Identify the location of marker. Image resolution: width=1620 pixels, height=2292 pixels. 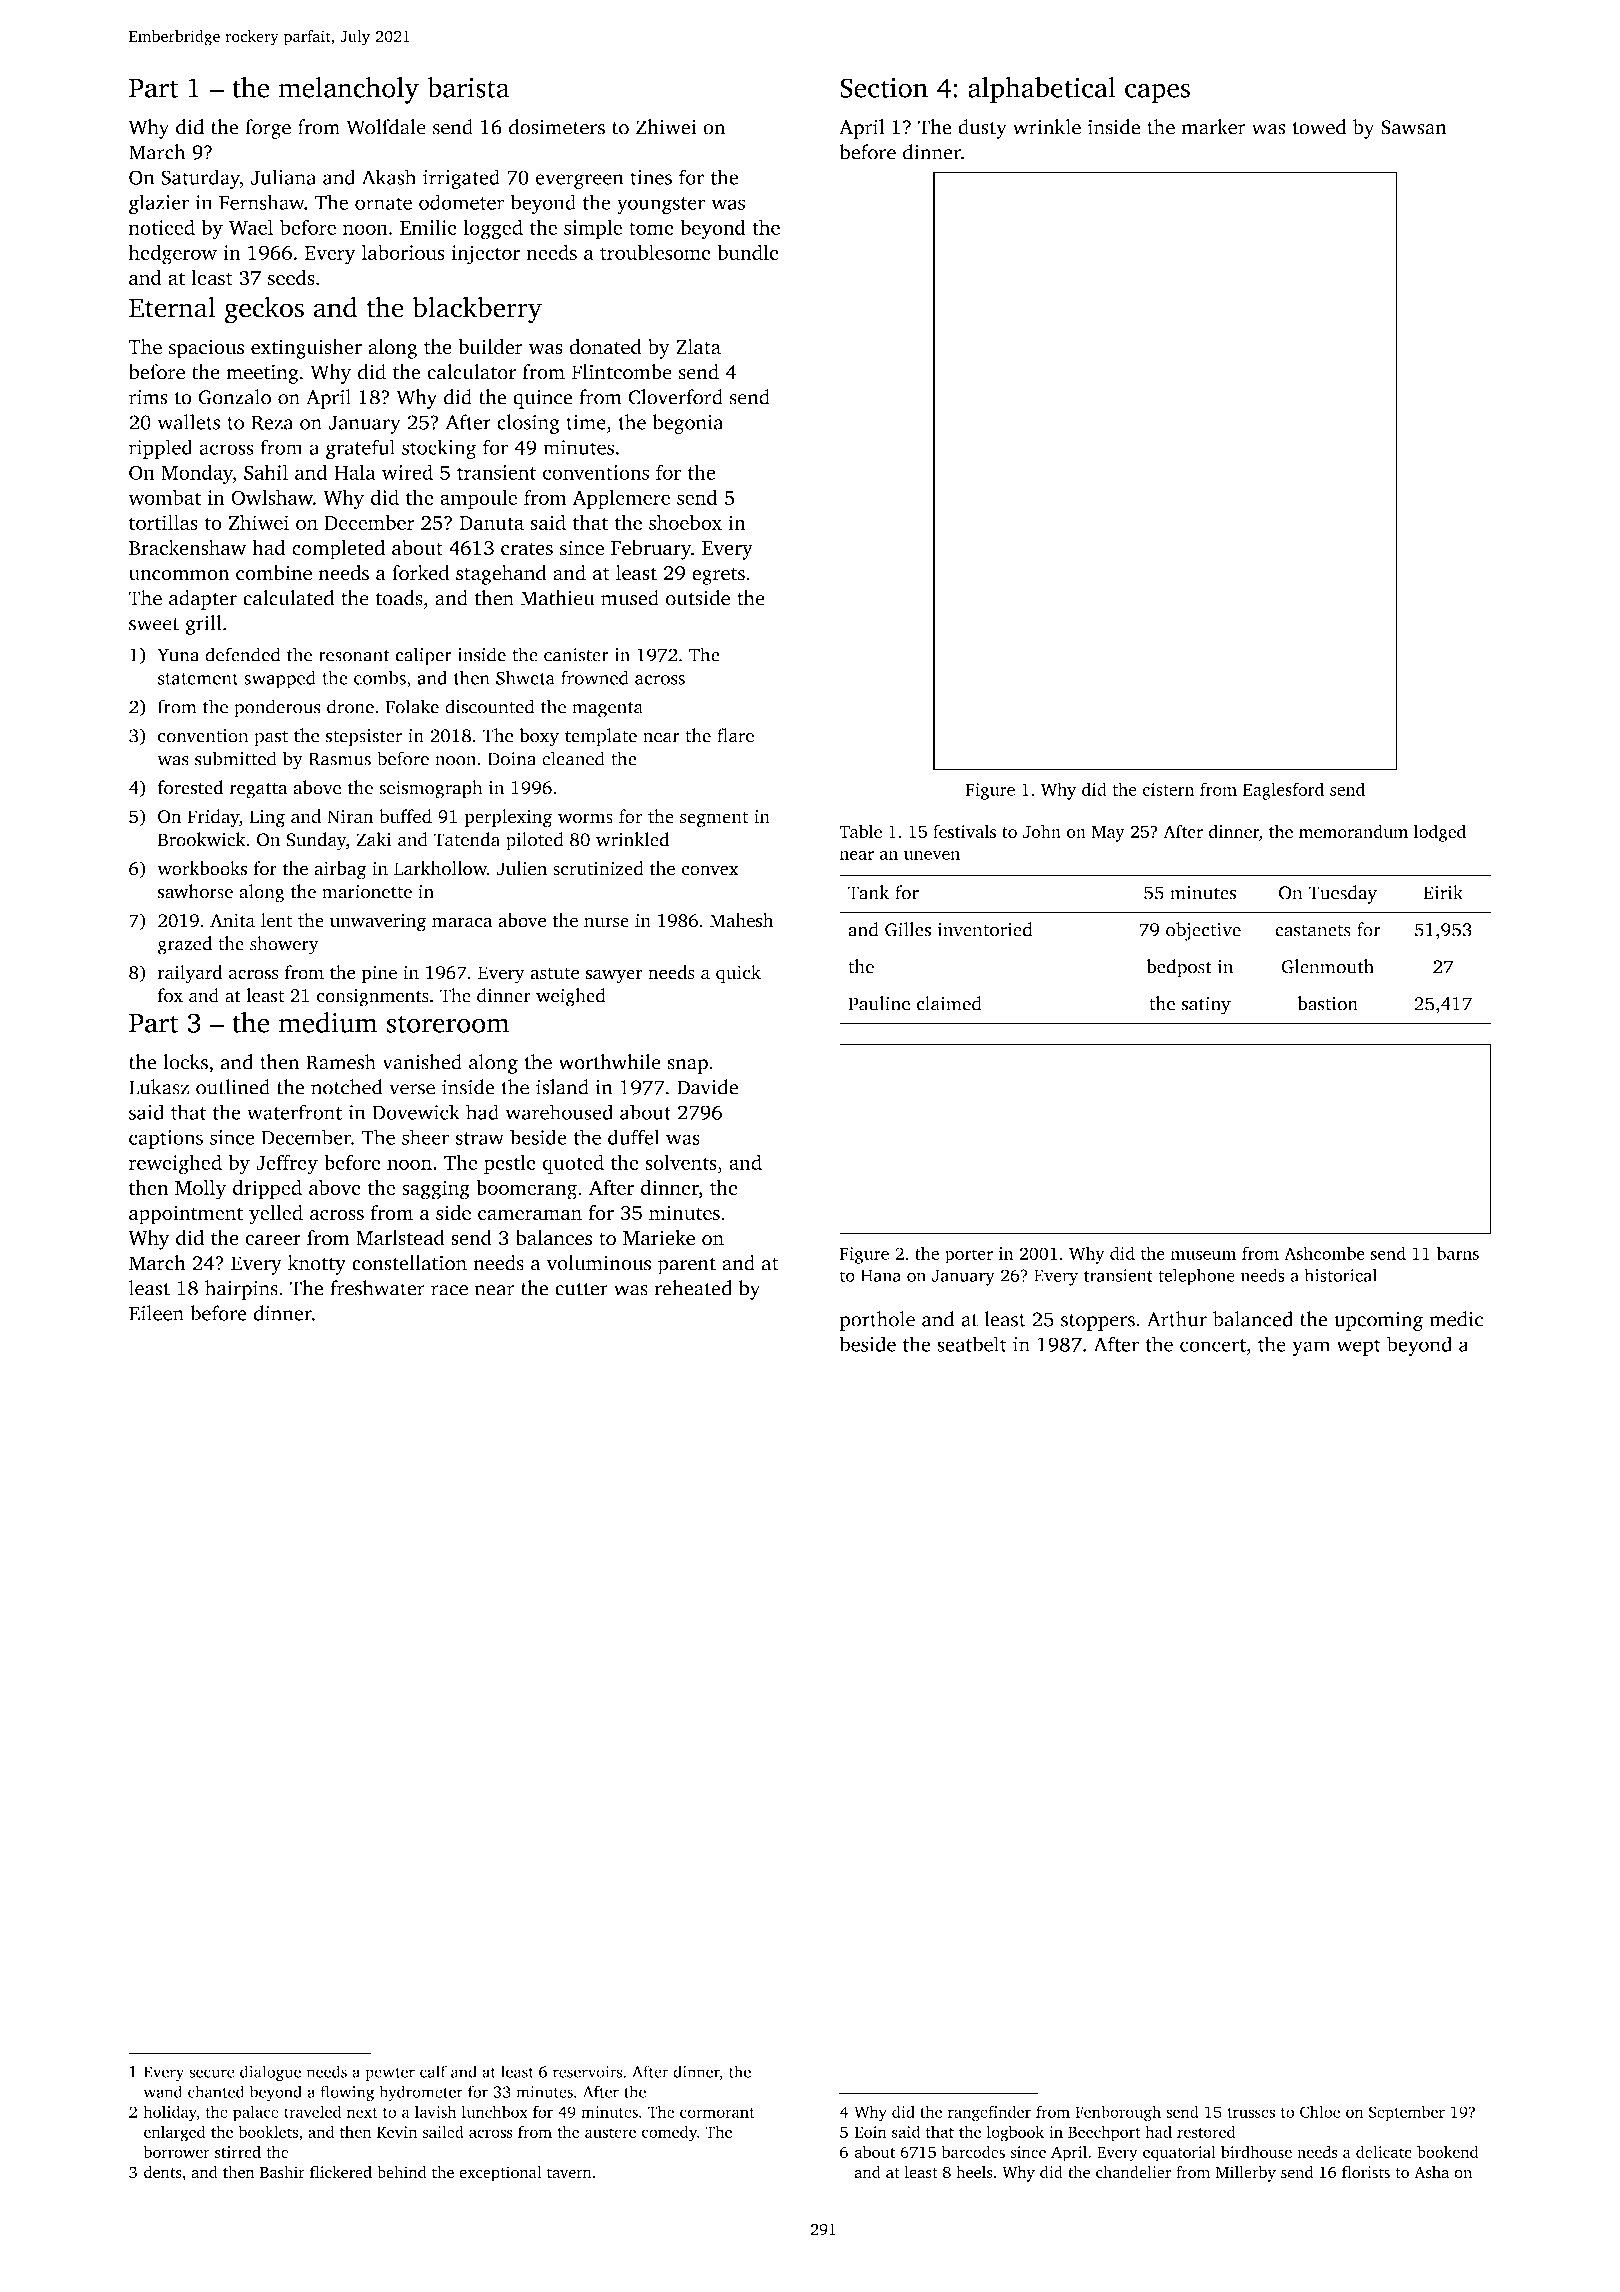
(1214, 127).
